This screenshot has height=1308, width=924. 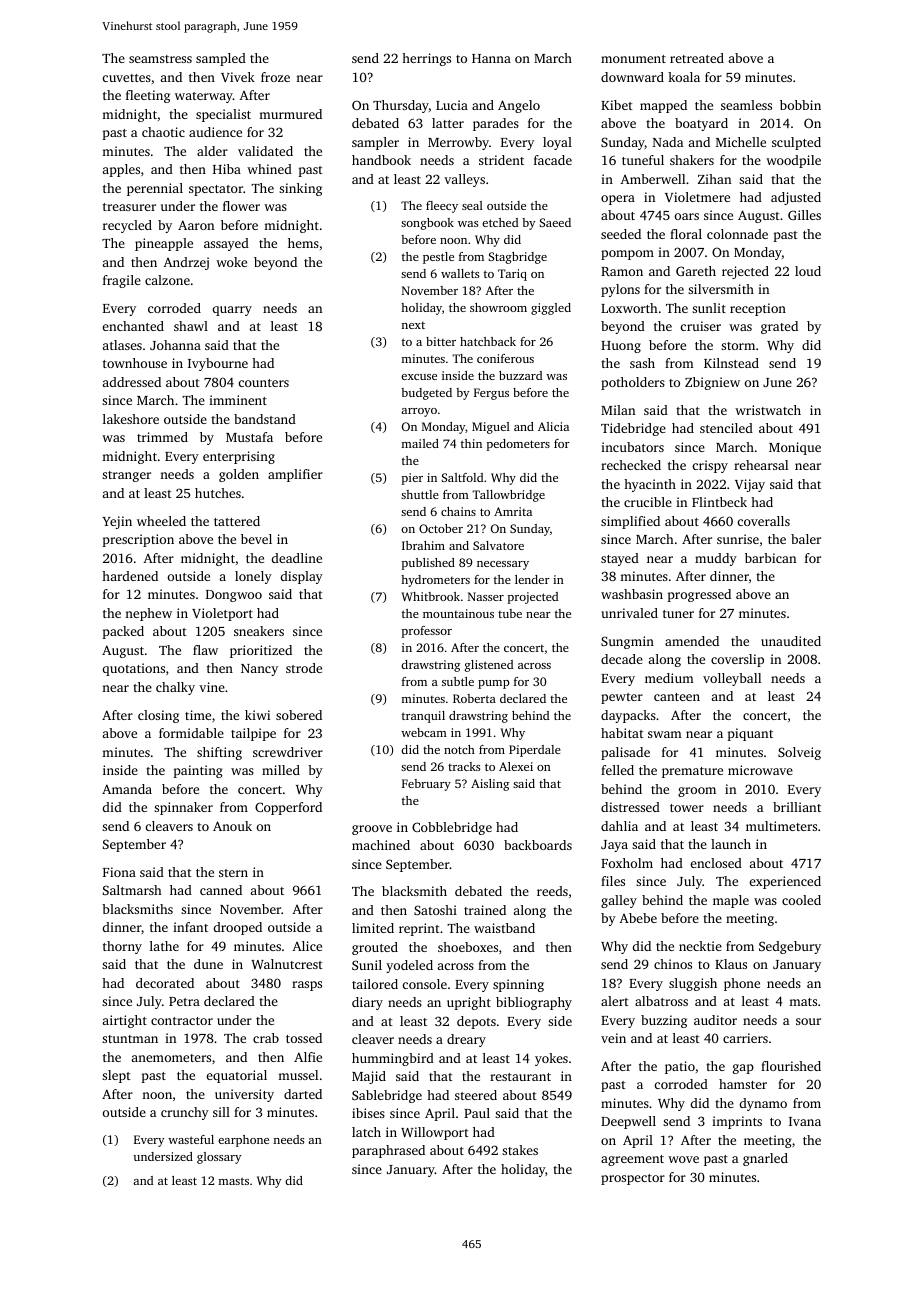 I want to click on seamstress, so click(x=160, y=59).
